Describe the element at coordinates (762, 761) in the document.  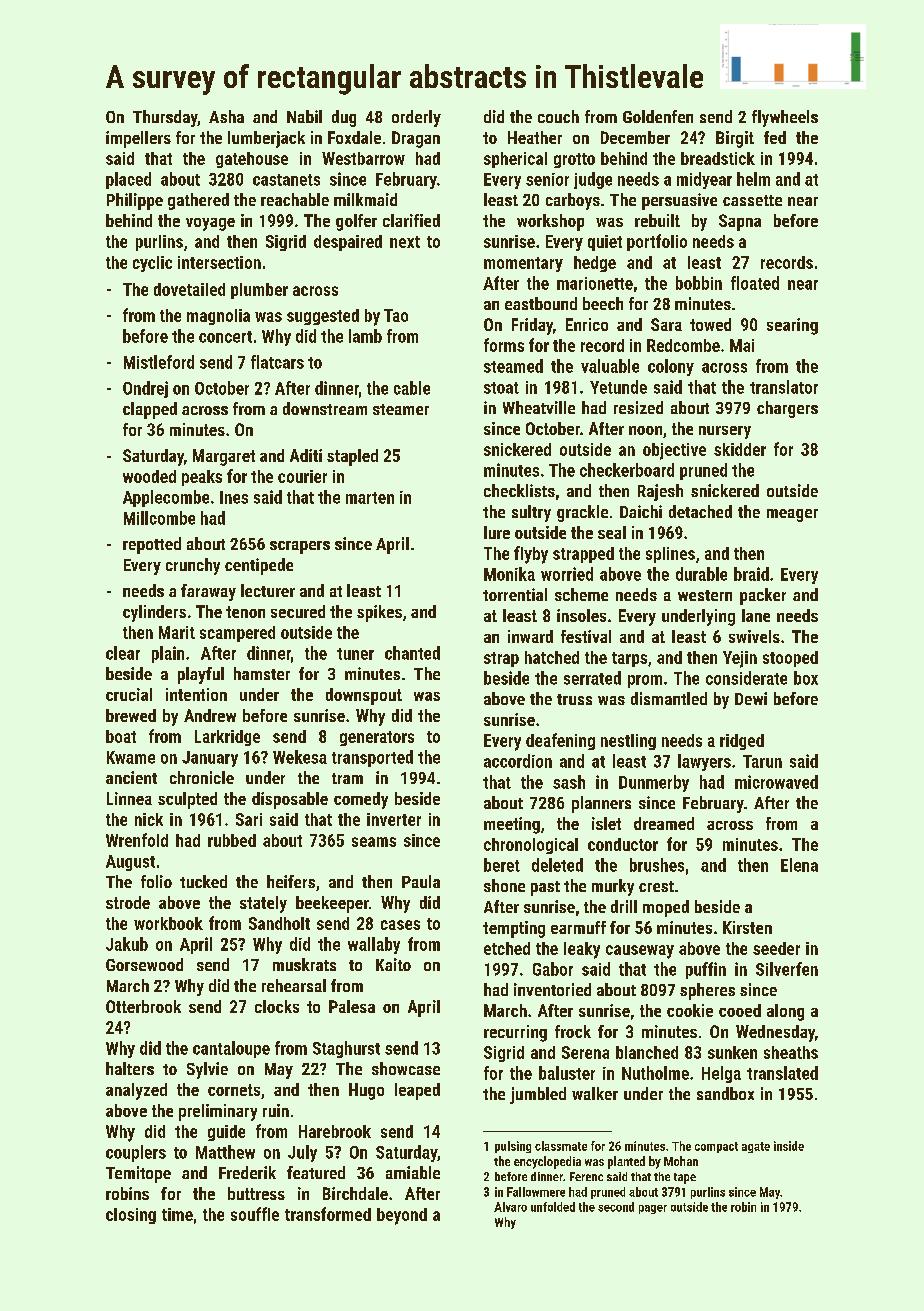
I see `Tarun` at that location.
